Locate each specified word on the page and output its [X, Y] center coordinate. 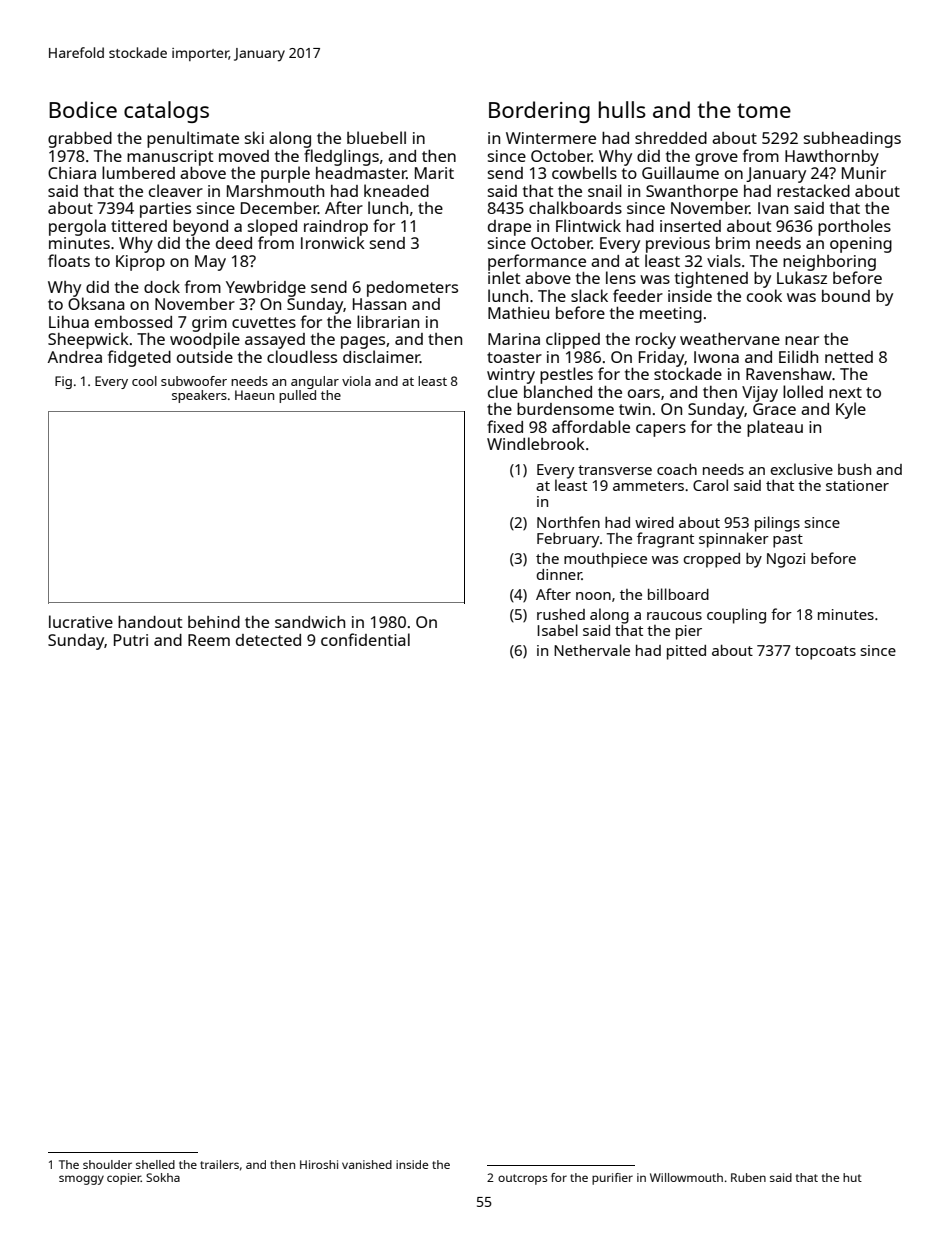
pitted [686, 652]
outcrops [522, 1179]
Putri [131, 640]
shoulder [107, 1164]
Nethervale [592, 650]
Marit [434, 173]
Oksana [96, 303]
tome [764, 110]
